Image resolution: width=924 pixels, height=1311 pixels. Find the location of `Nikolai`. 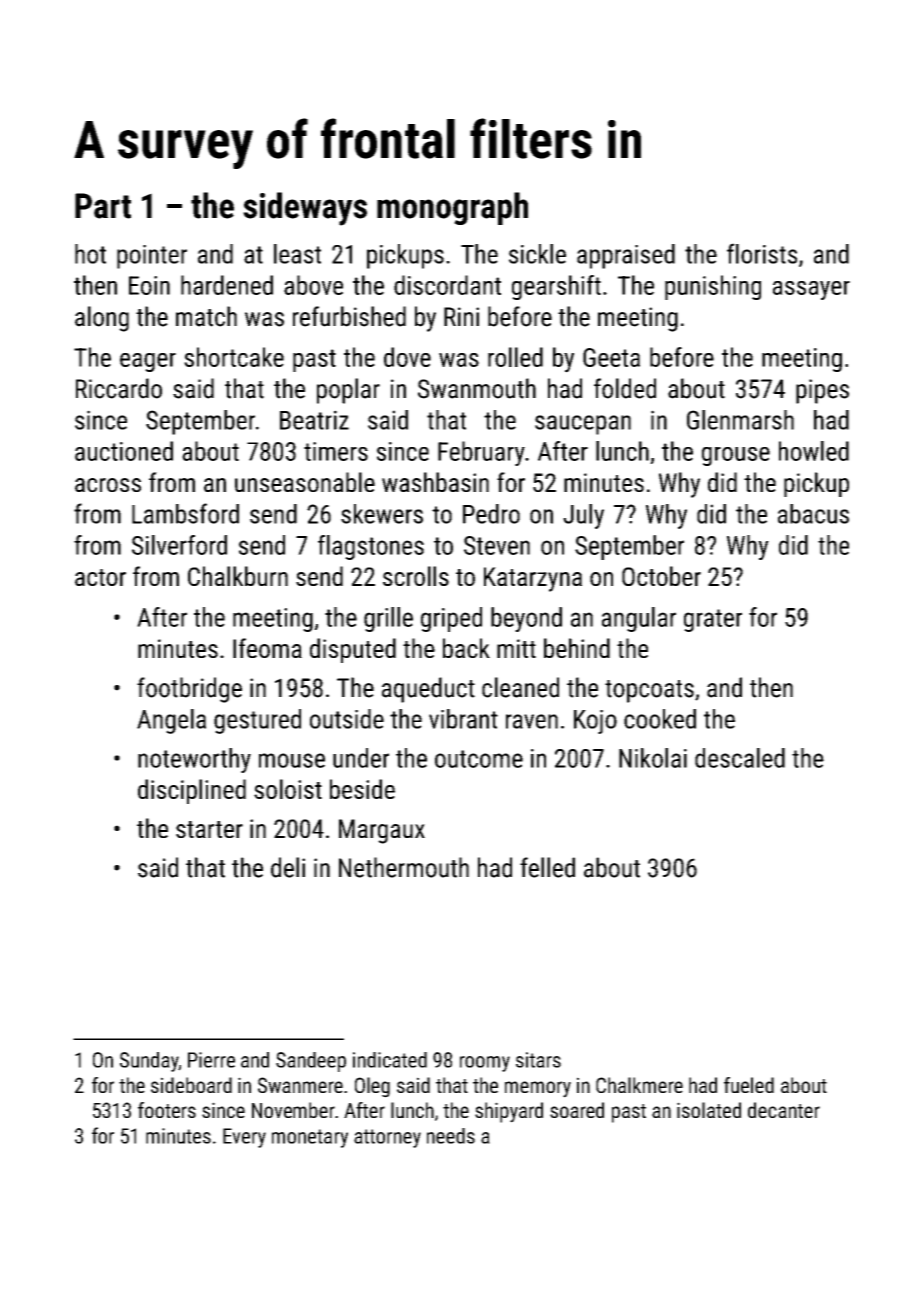

Nikolai is located at coordinates (653, 758).
